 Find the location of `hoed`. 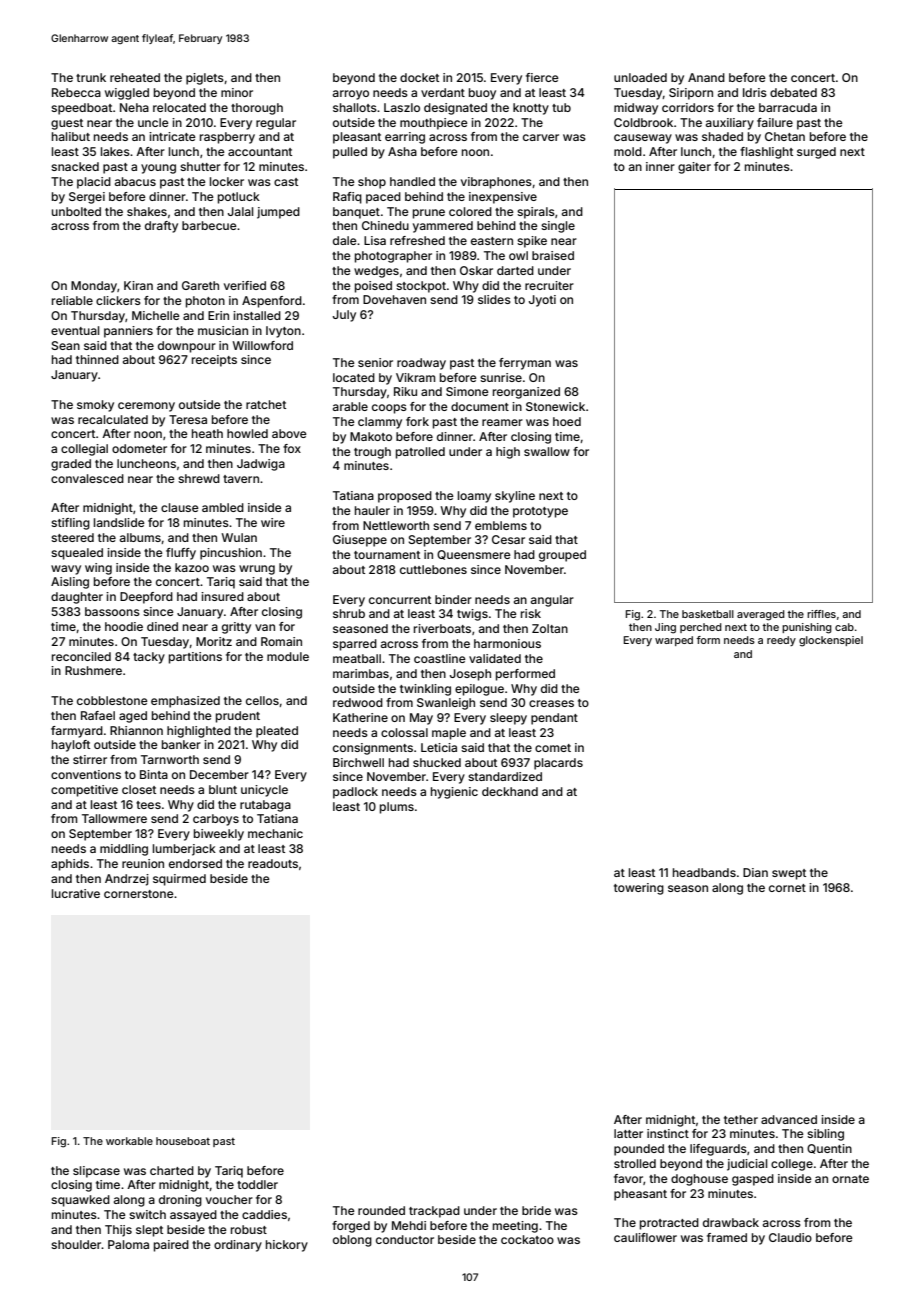

hoed is located at coordinates (567, 421).
